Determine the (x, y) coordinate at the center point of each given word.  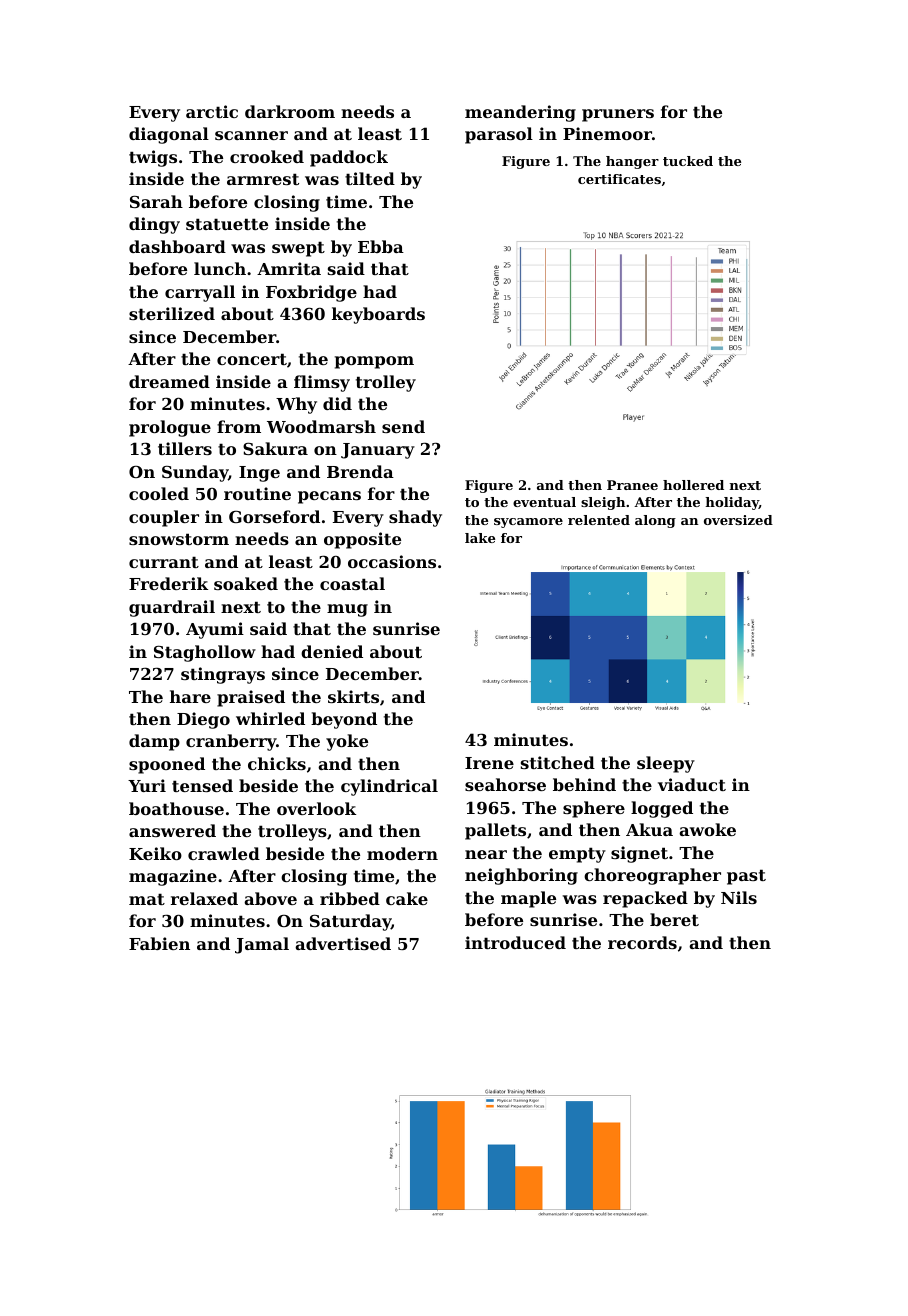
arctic (212, 111)
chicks (277, 763)
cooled (159, 493)
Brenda (360, 471)
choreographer (652, 876)
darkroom (290, 111)
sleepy (666, 764)
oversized (738, 520)
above (270, 898)
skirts (353, 696)
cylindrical (389, 787)
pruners (618, 115)
